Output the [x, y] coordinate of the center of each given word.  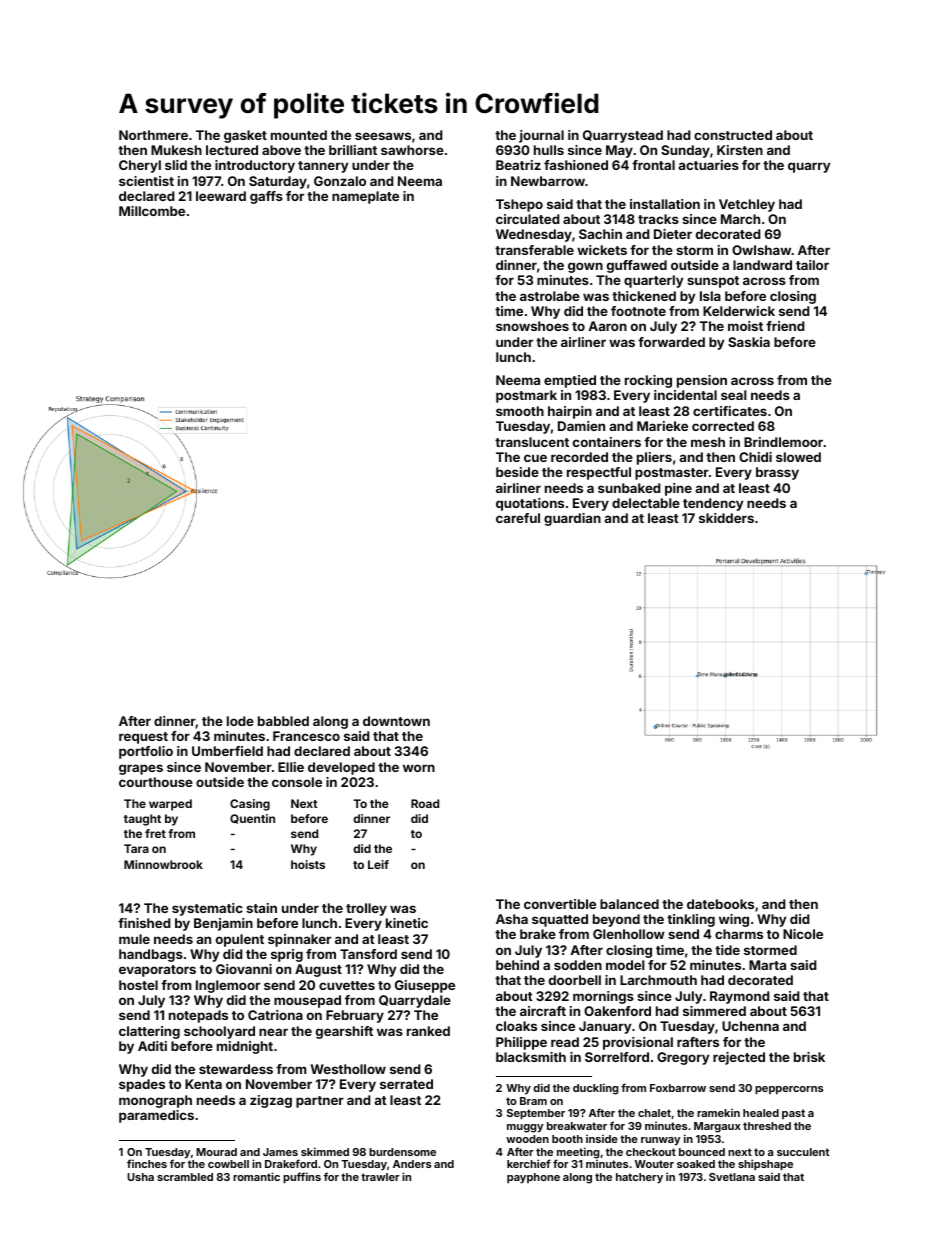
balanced [629, 904]
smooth [520, 411]
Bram [533, 1101]
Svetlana [732, 1177]
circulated [528, 219]
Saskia [749, 342]
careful [518, 518]
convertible [560, 904]
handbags [151, 955]
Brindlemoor [783, 442]
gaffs [266, 197]
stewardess [236, 1069]
